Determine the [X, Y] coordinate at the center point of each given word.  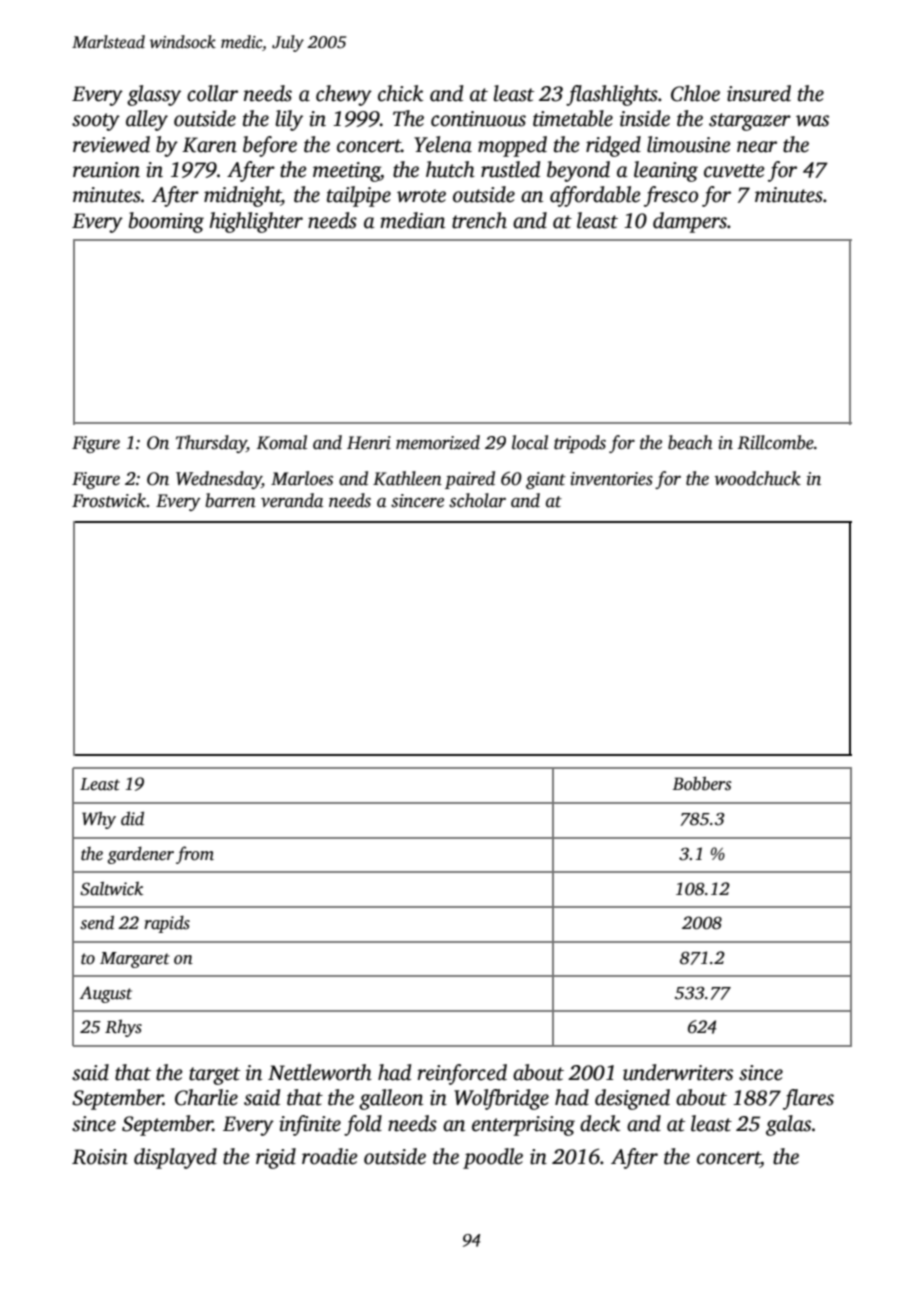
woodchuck [758, 478]
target [214, 1076]
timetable [573, 118]
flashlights [612, 95]
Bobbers [702, 783]
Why [99, 820]
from [195, 855]
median [412, 220]
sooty [96, 122]
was [812, 121]
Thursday [211, 444]
